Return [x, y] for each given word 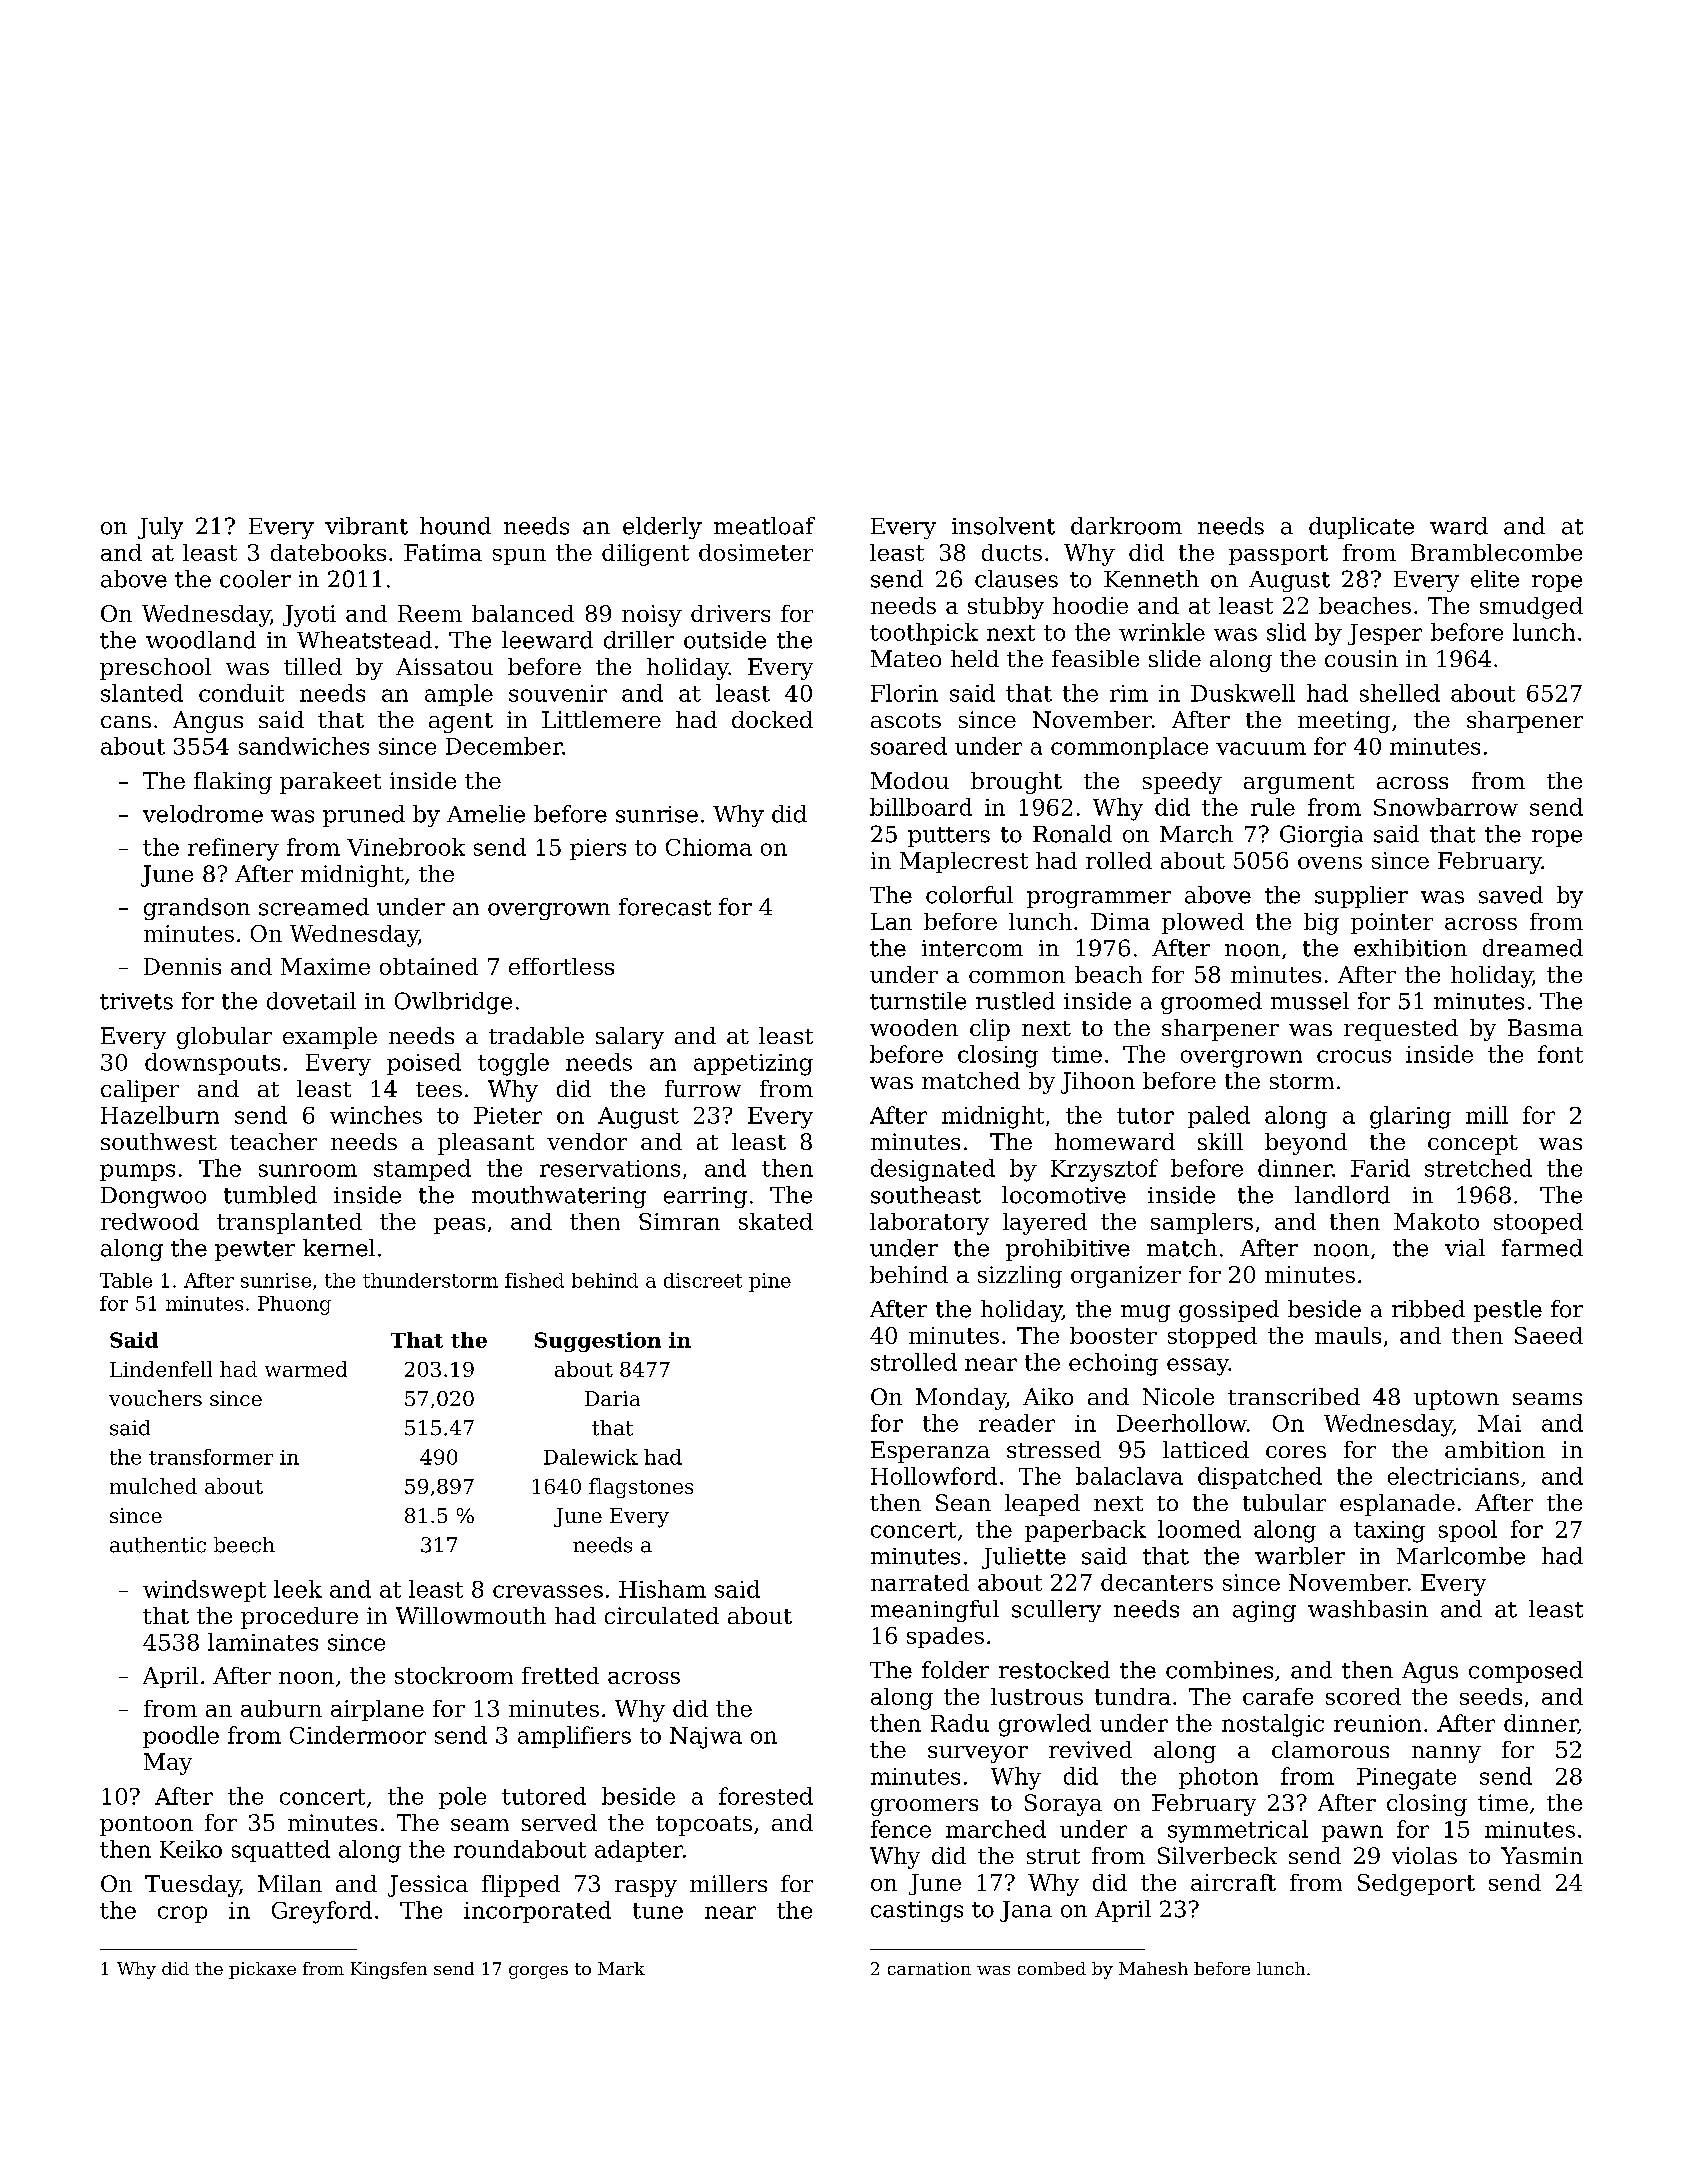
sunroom [308, 1170]
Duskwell [1243, 693]
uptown [1456, 1400]
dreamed [1533, 948]
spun [519, 557]
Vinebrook [406, 847]
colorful [969, 895]
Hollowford [934, 1476]
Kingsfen [389, 1970]
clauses [1016, 579]
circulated [662, 1615]
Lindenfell [161, 1369]
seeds [1491, 1696]
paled [1219, 1117]
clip [990, 1030]
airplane [377, 1710]
